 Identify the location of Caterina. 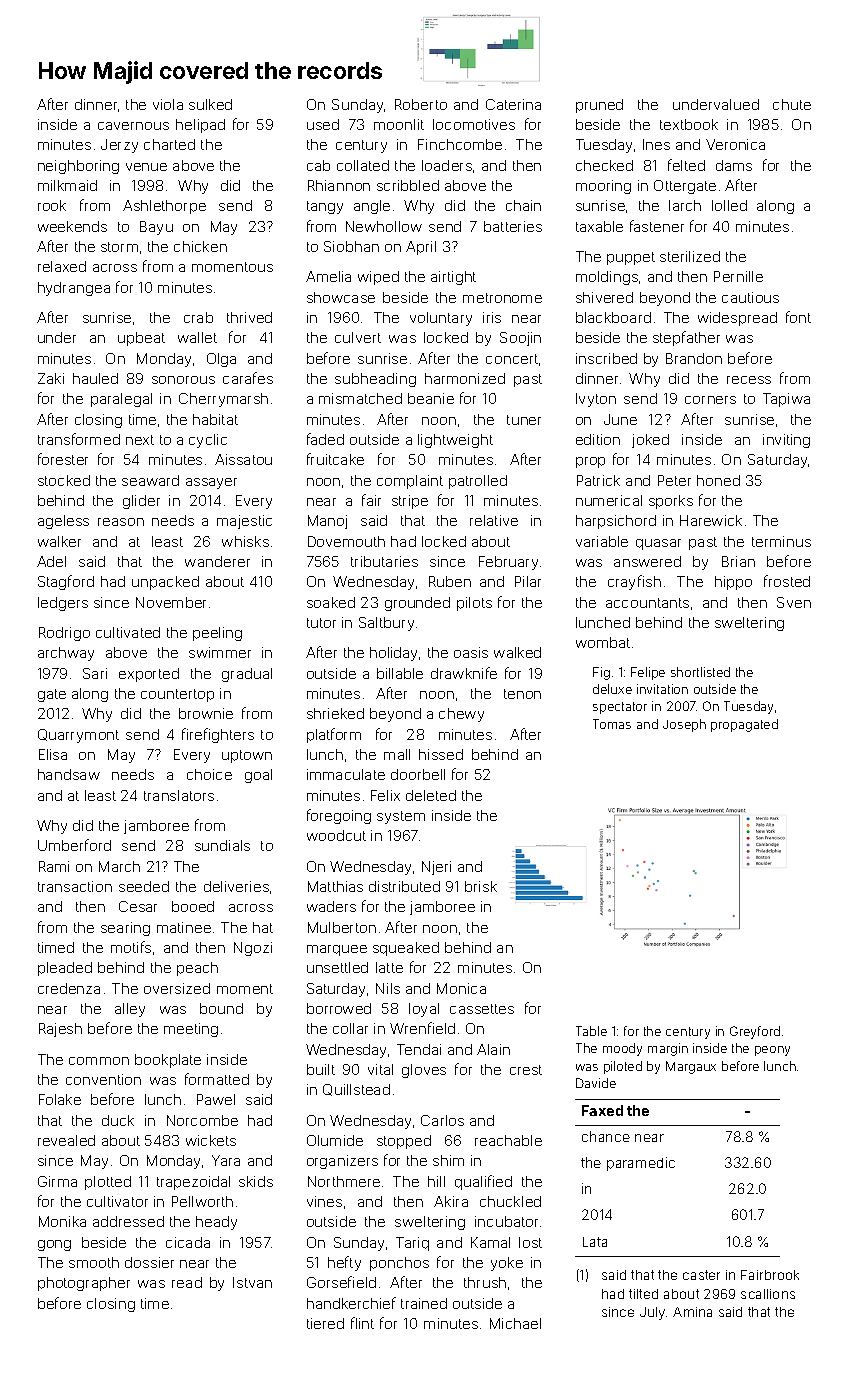
(513, 104).
